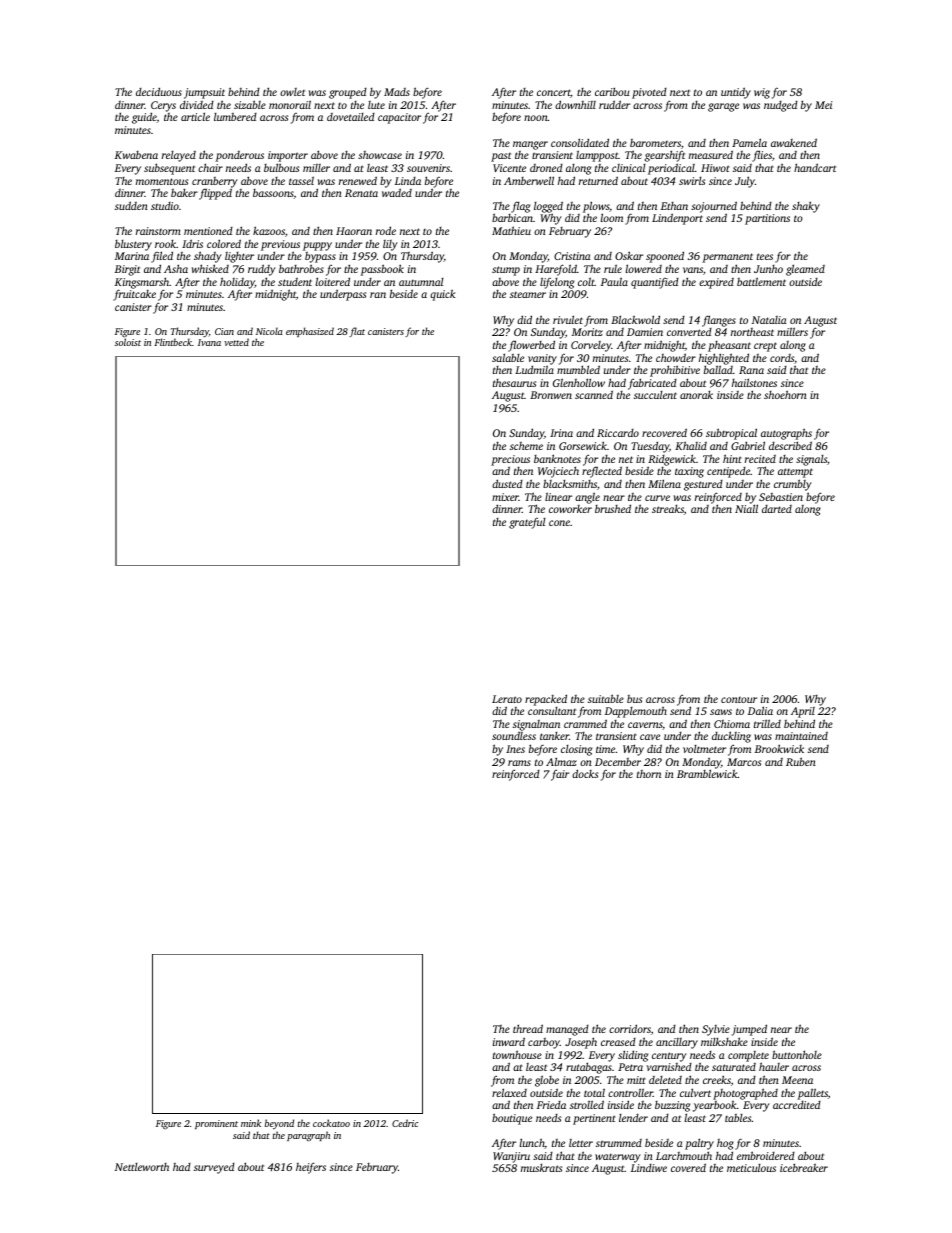  Describe the element at coordinates (793, 485) in the screenshot. I see `crumbly` at that location.
